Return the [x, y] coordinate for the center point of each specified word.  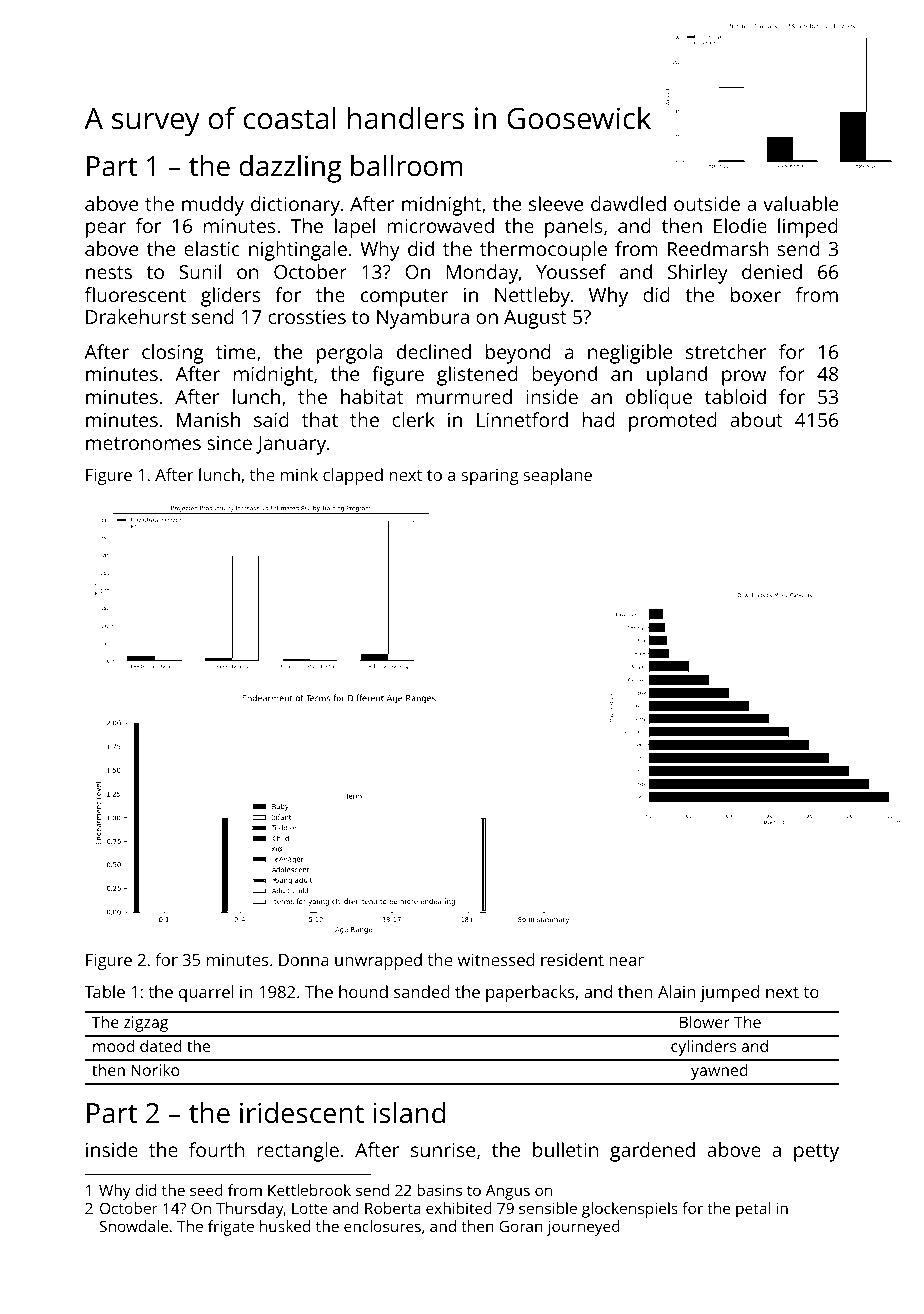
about [756, 419]
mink [299, 474]
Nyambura [423, 319]
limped [808, 228]
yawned [719, 1072]
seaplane [557, 476]
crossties [307, 317]
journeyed [583, 1228]
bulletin [565, 1149]
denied [772, 271]
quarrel [206, 993]
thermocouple [543, 251]
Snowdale [134, 1226]
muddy [213, 206]
